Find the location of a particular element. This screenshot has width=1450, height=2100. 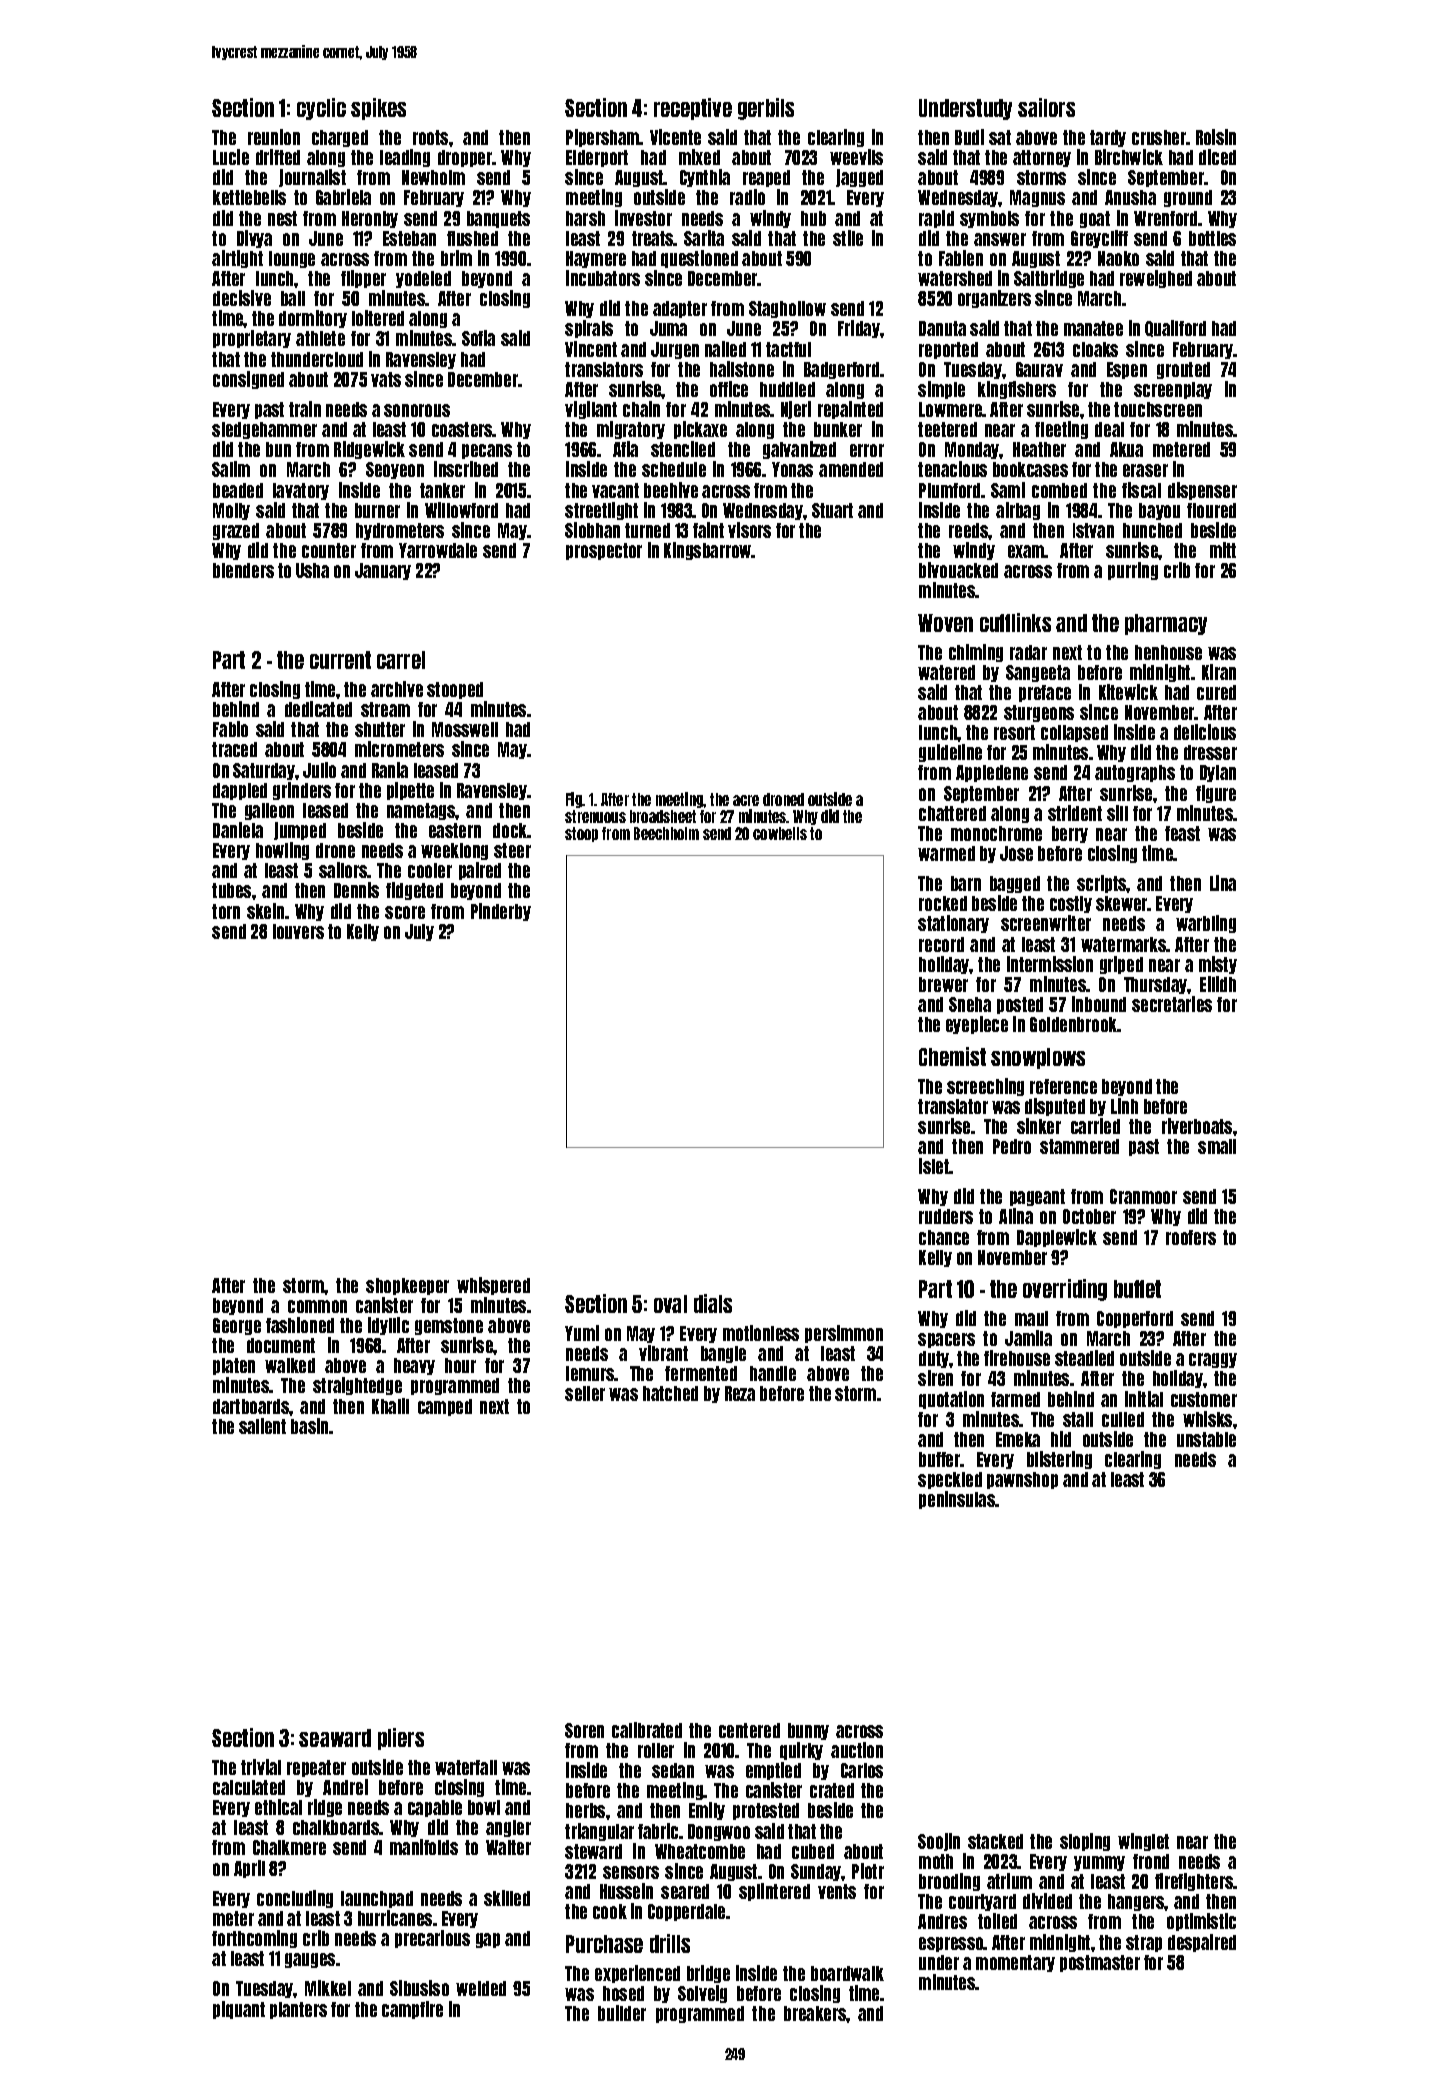

forthcoming is located at coordinates (254, 1939).
